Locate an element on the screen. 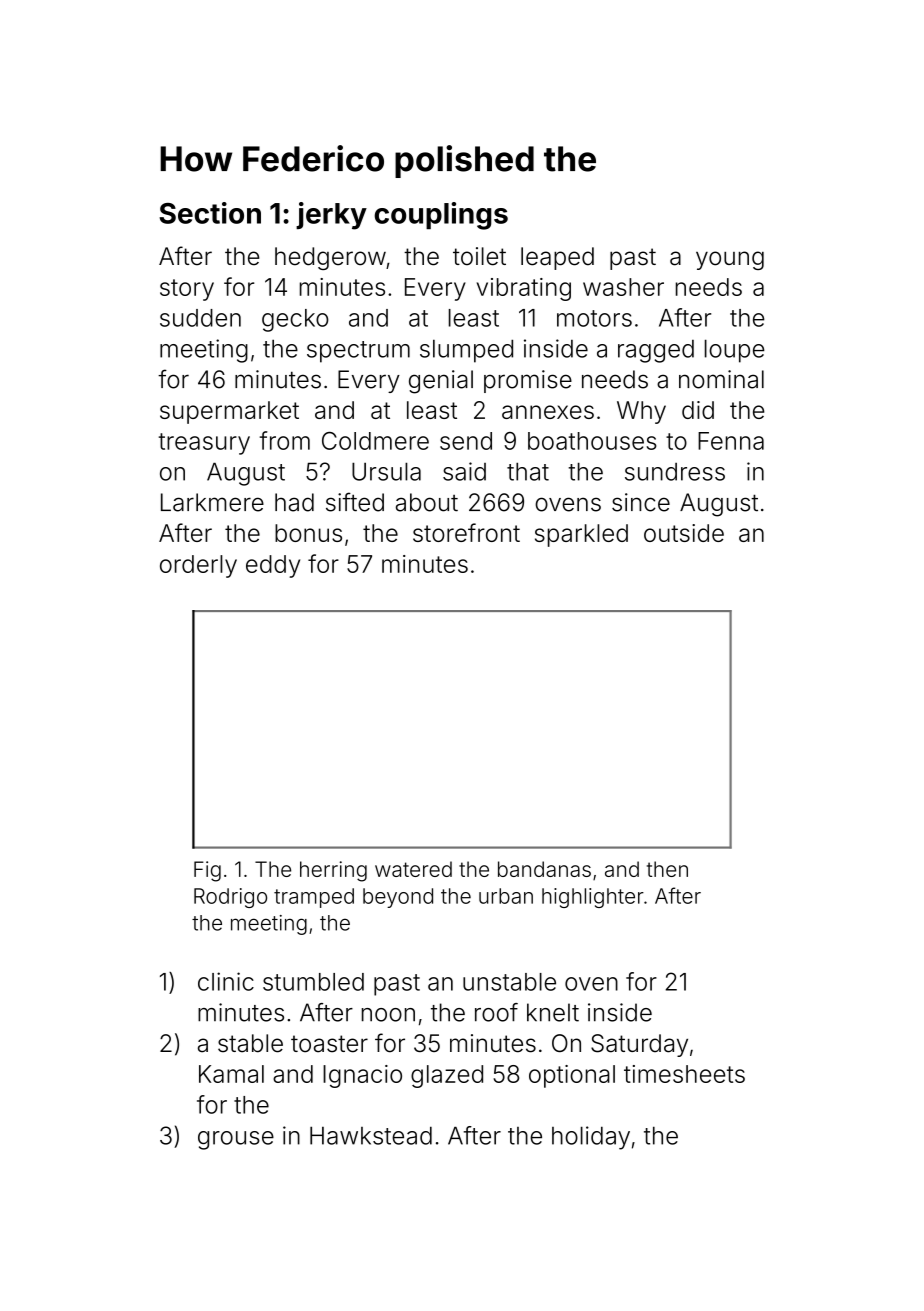 The height and width of the screenshot is (1311, 924). clinic is located at coordinates (226, 981).
